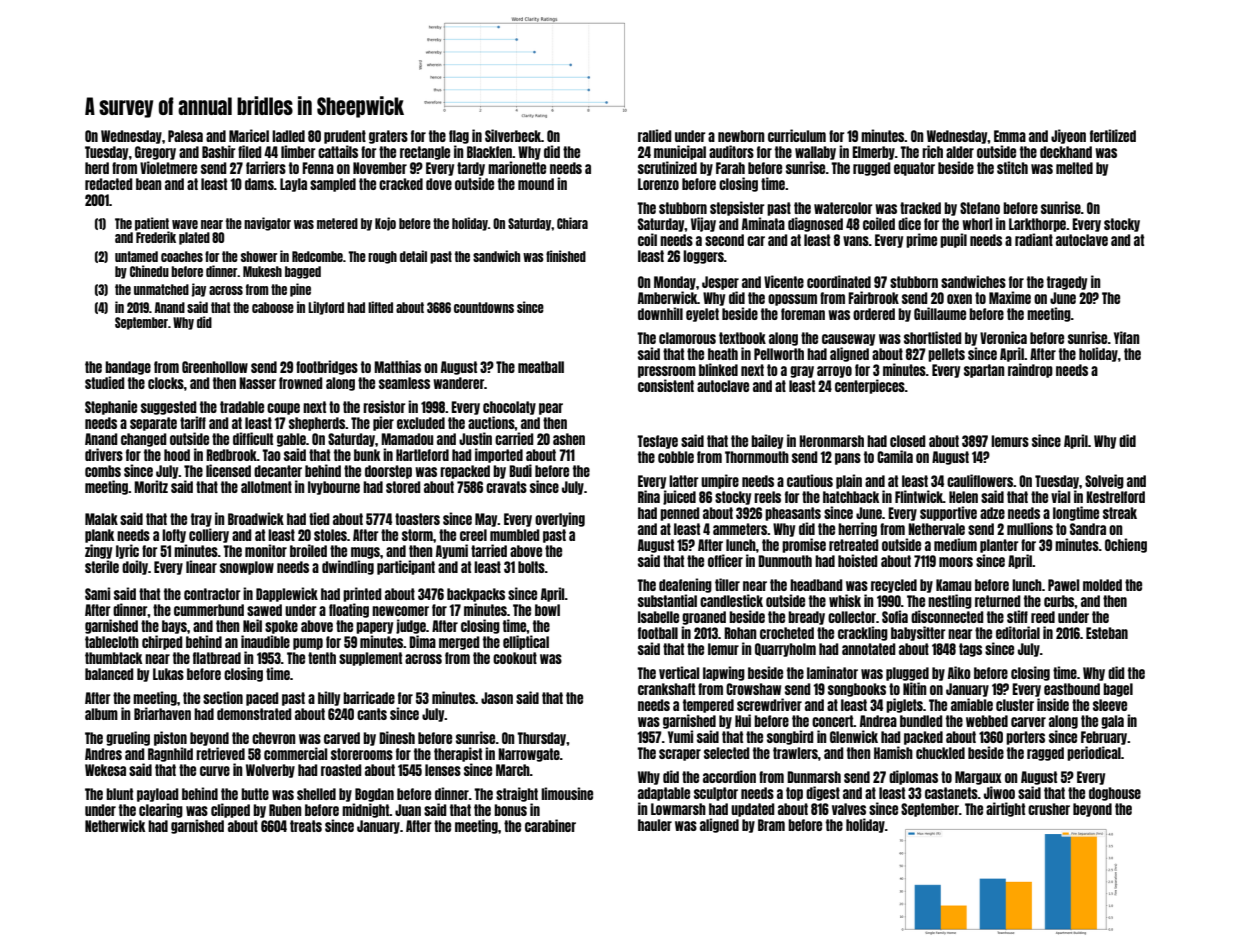 The height and width of the image is (952, 1233). I want to click on radiant, so click(1034, 239).
